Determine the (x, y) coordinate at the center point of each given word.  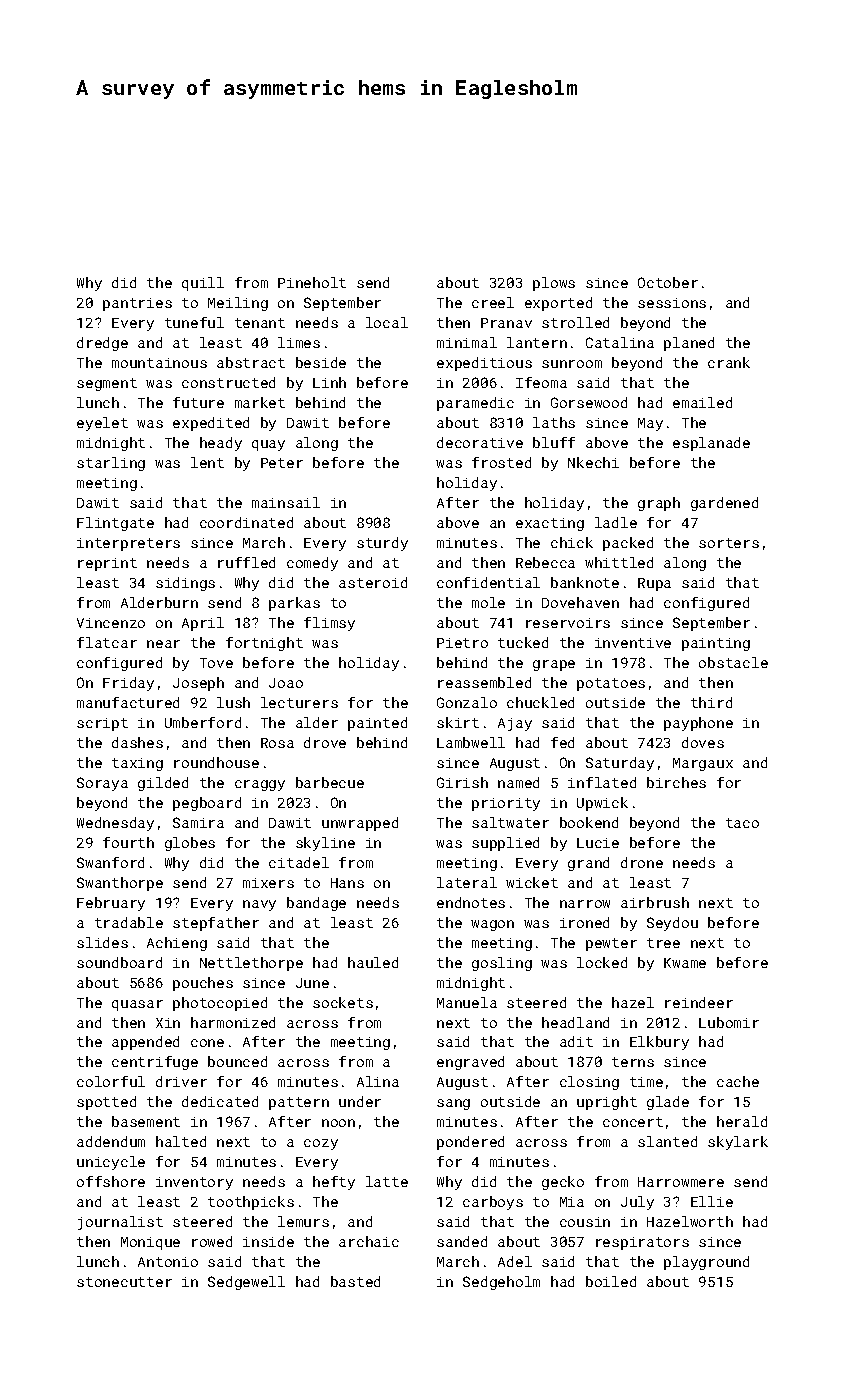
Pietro (462, 643)
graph (659, 504)
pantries (137, 304)
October (668, 282)
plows (554, 284)
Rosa (277, 743)
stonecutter (124, 1282)
